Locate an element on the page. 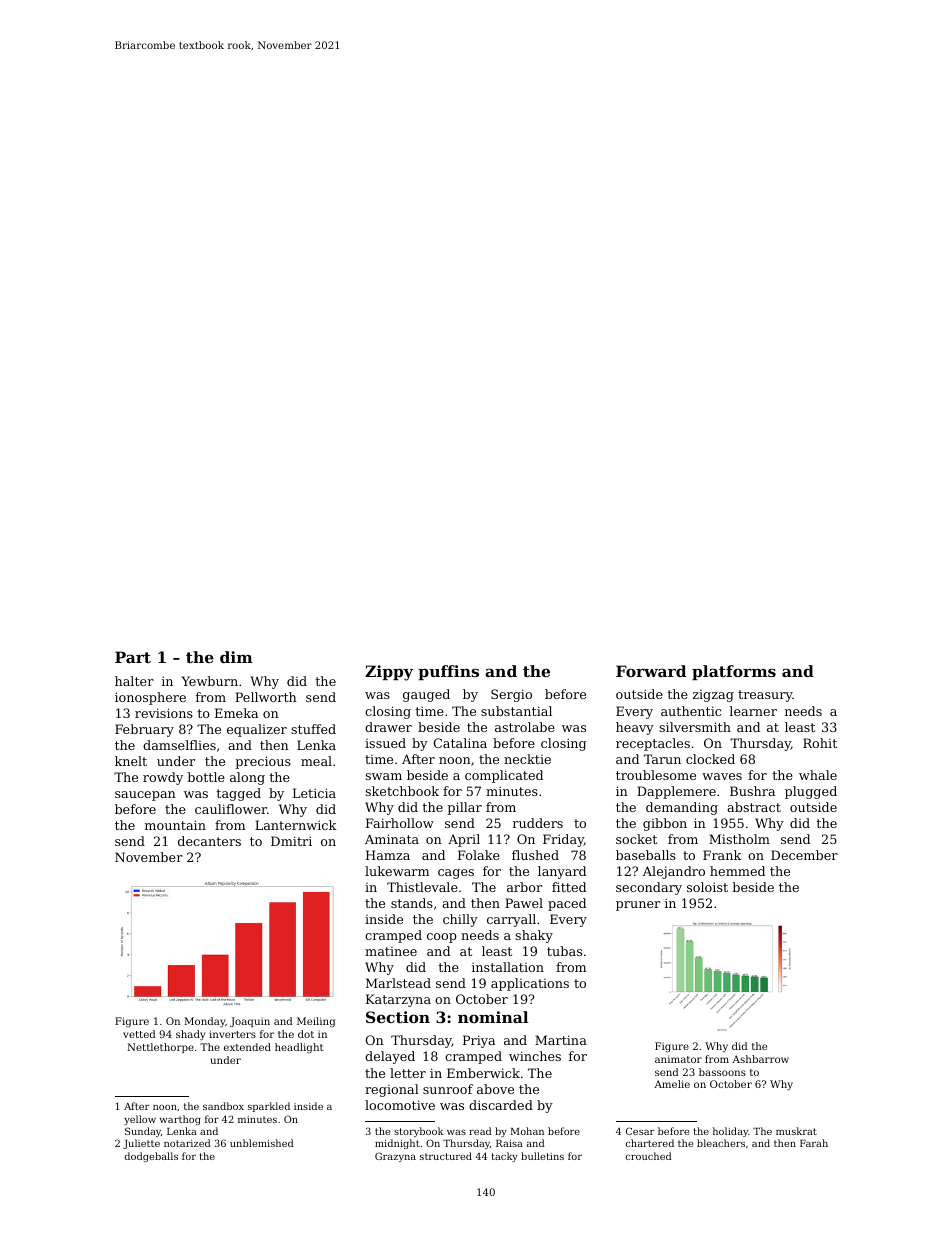 This page has height=1233, width=952. arbor is located at coordinates (524, 887).
